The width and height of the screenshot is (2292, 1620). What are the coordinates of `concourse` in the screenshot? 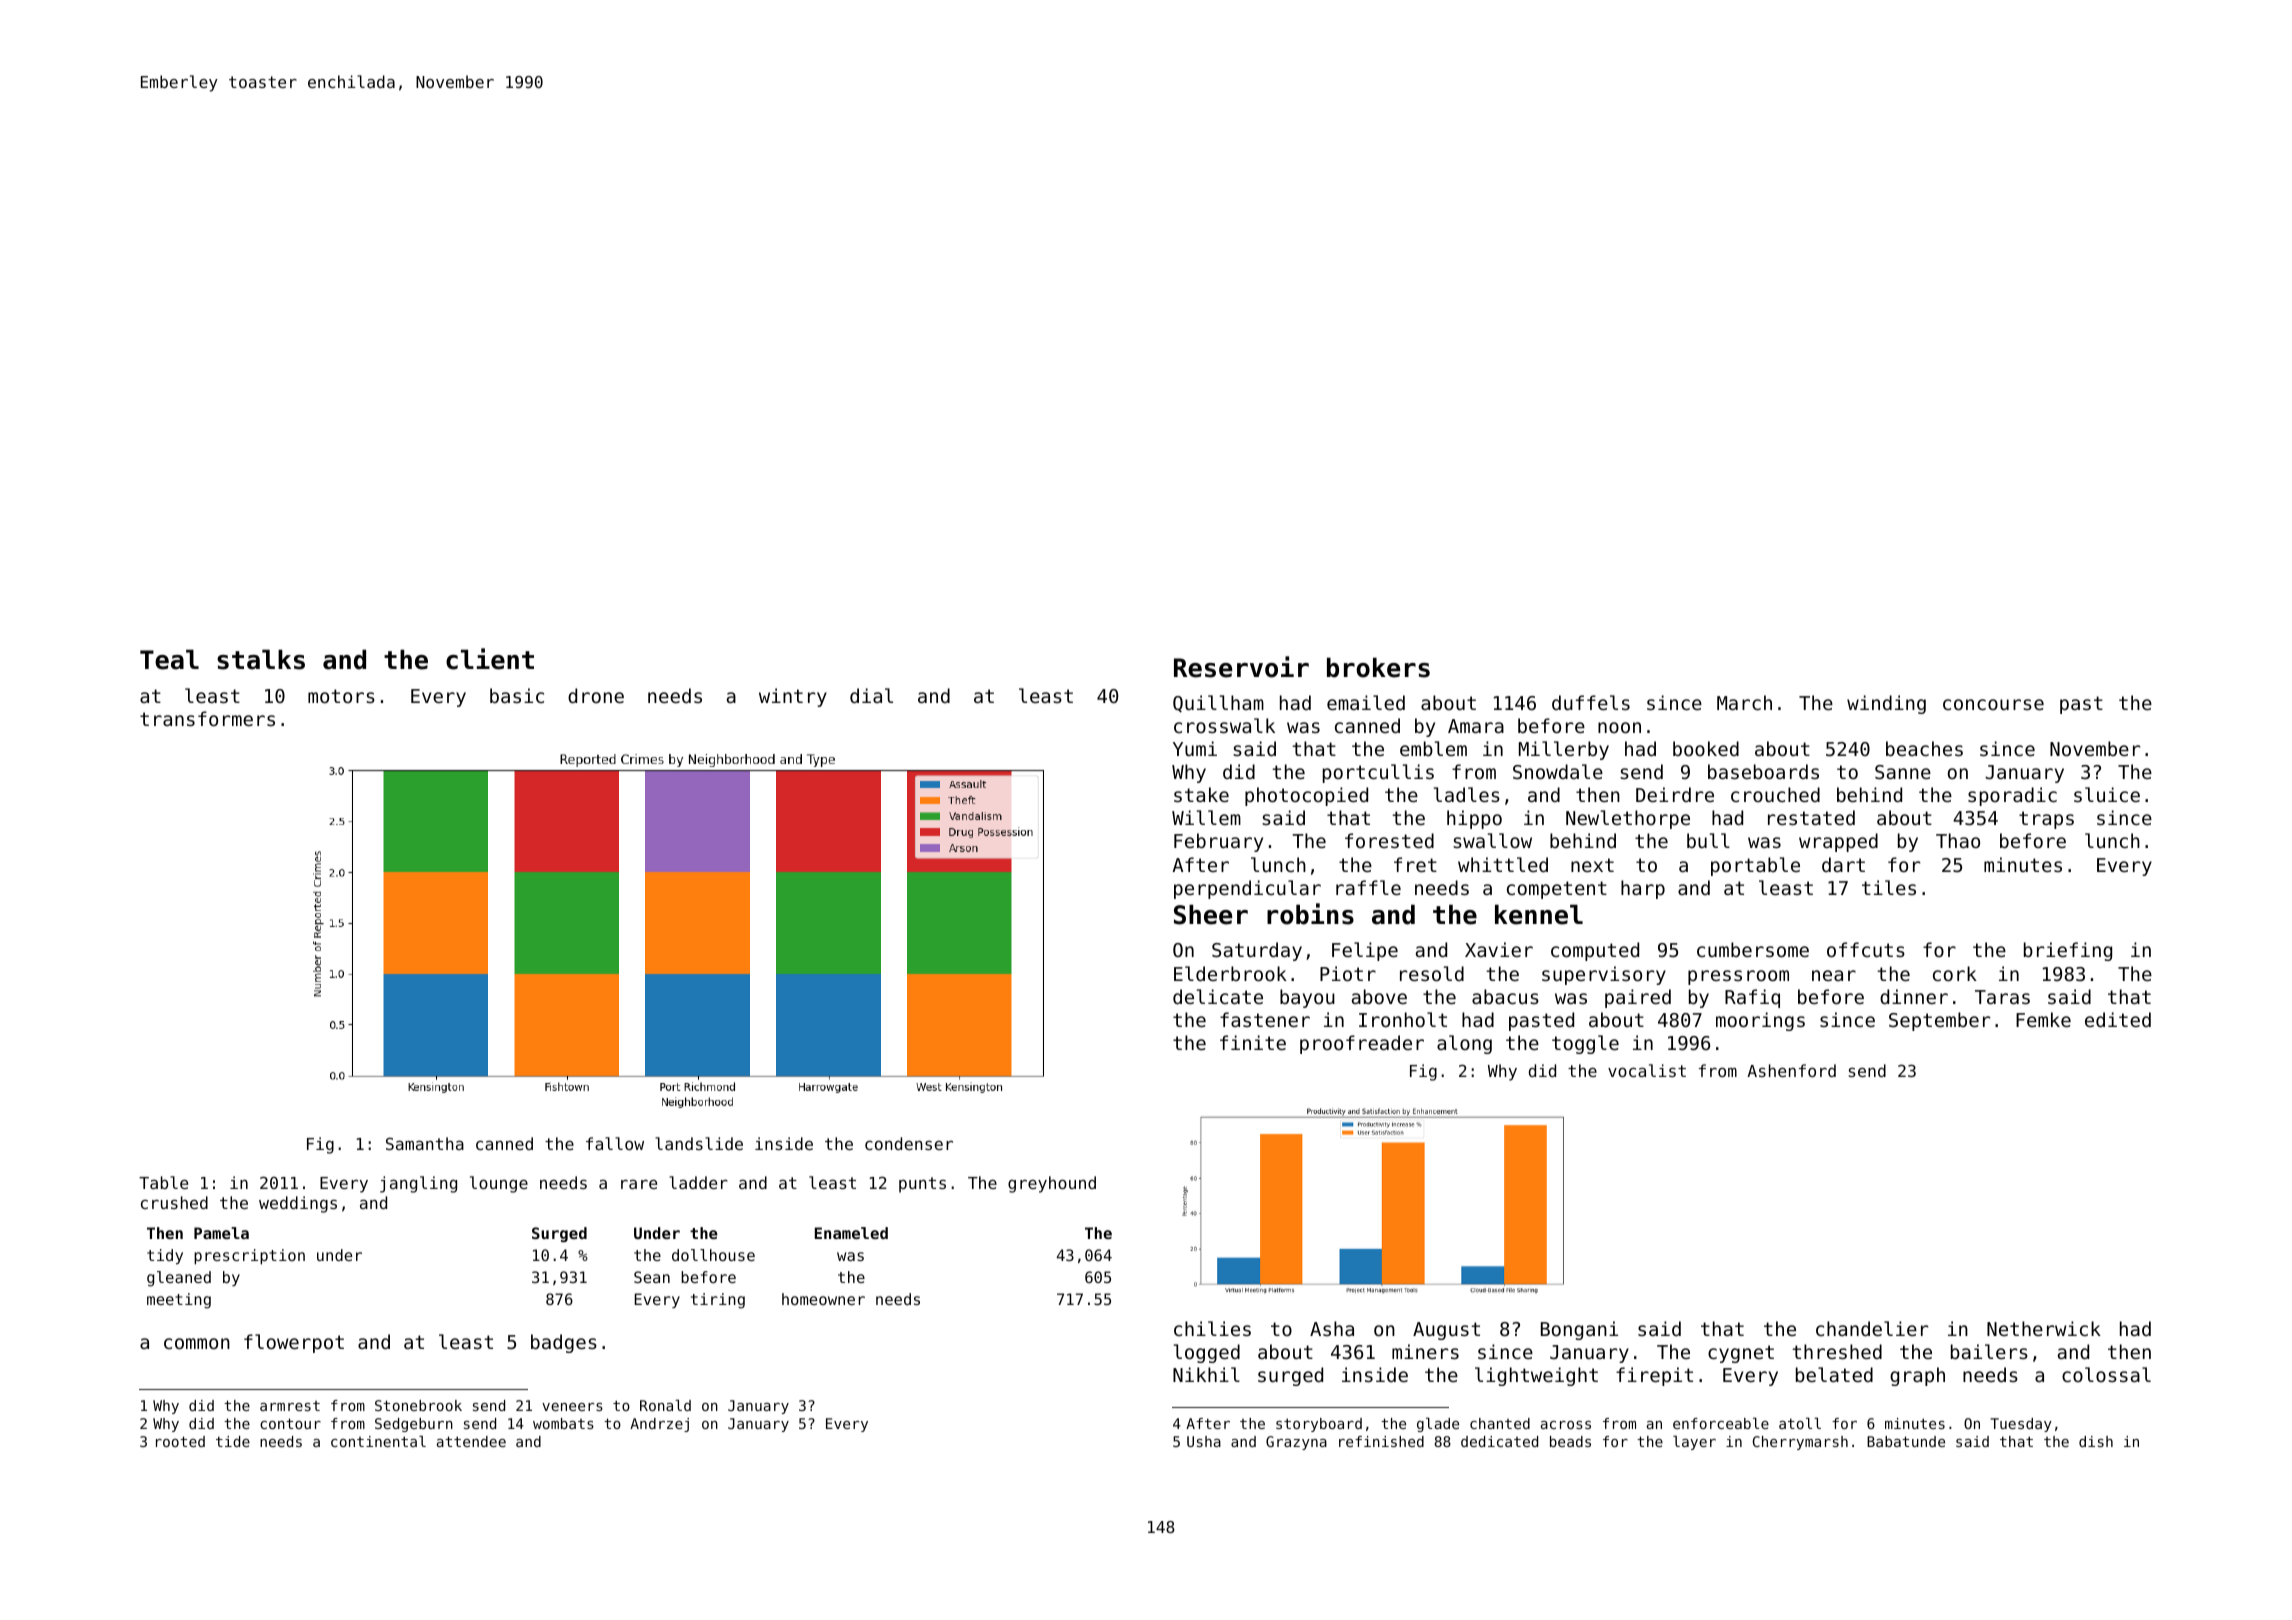 It's located at (1993, 704).
